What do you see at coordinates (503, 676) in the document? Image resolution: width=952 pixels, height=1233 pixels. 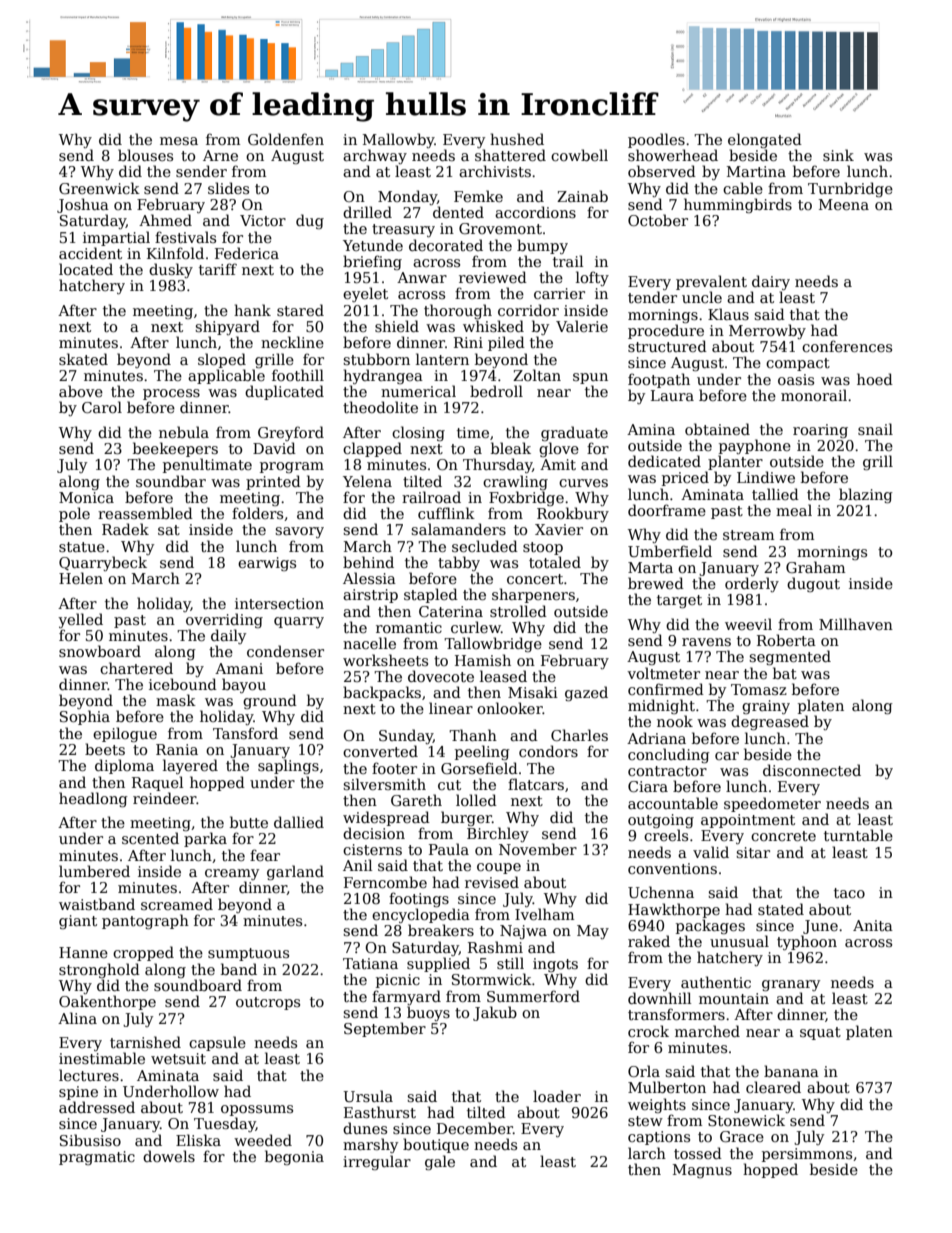 I see `leased` at bounding box center [503, 676].
